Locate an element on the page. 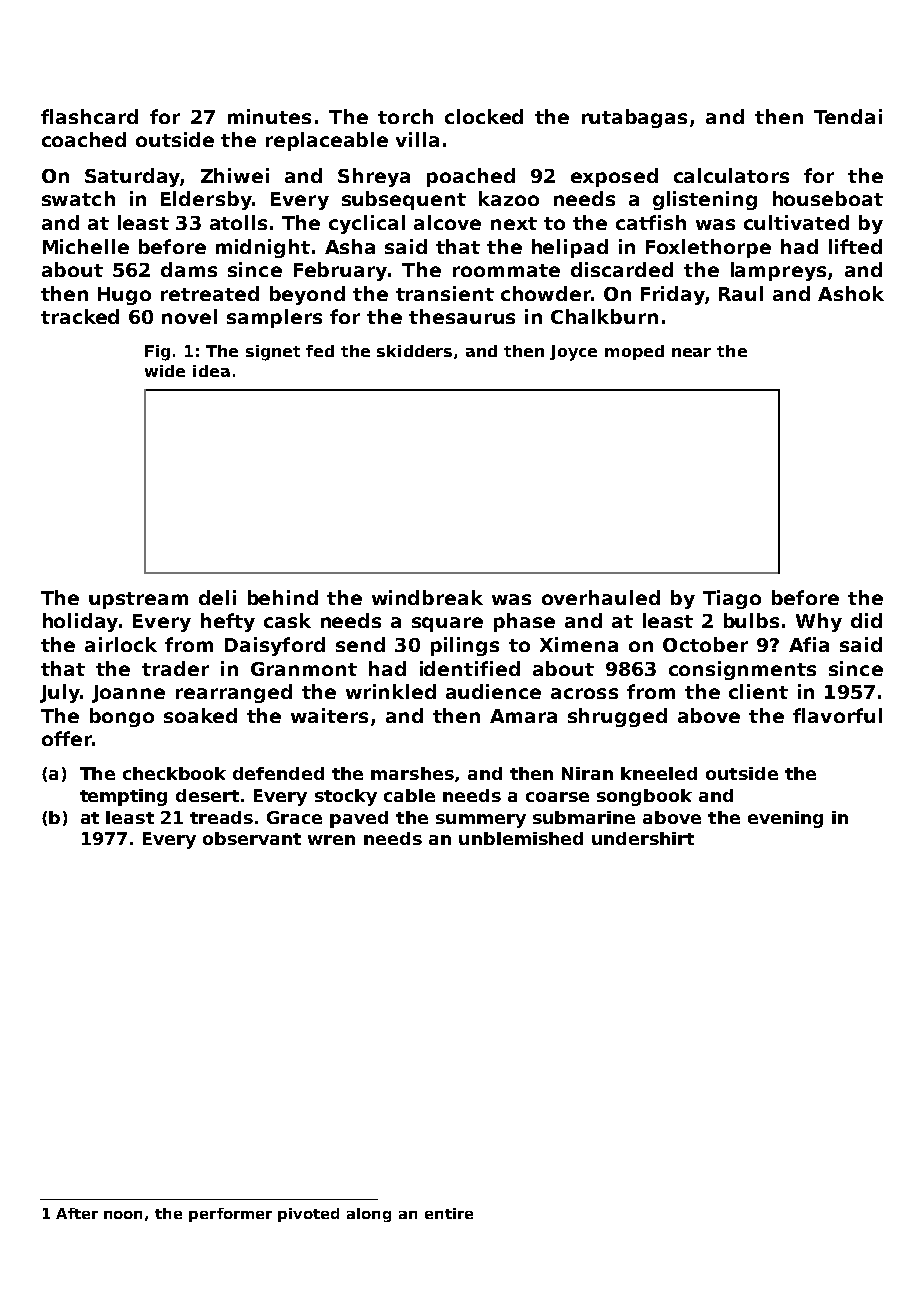  flashcard is located at coordinates (89, 116).
